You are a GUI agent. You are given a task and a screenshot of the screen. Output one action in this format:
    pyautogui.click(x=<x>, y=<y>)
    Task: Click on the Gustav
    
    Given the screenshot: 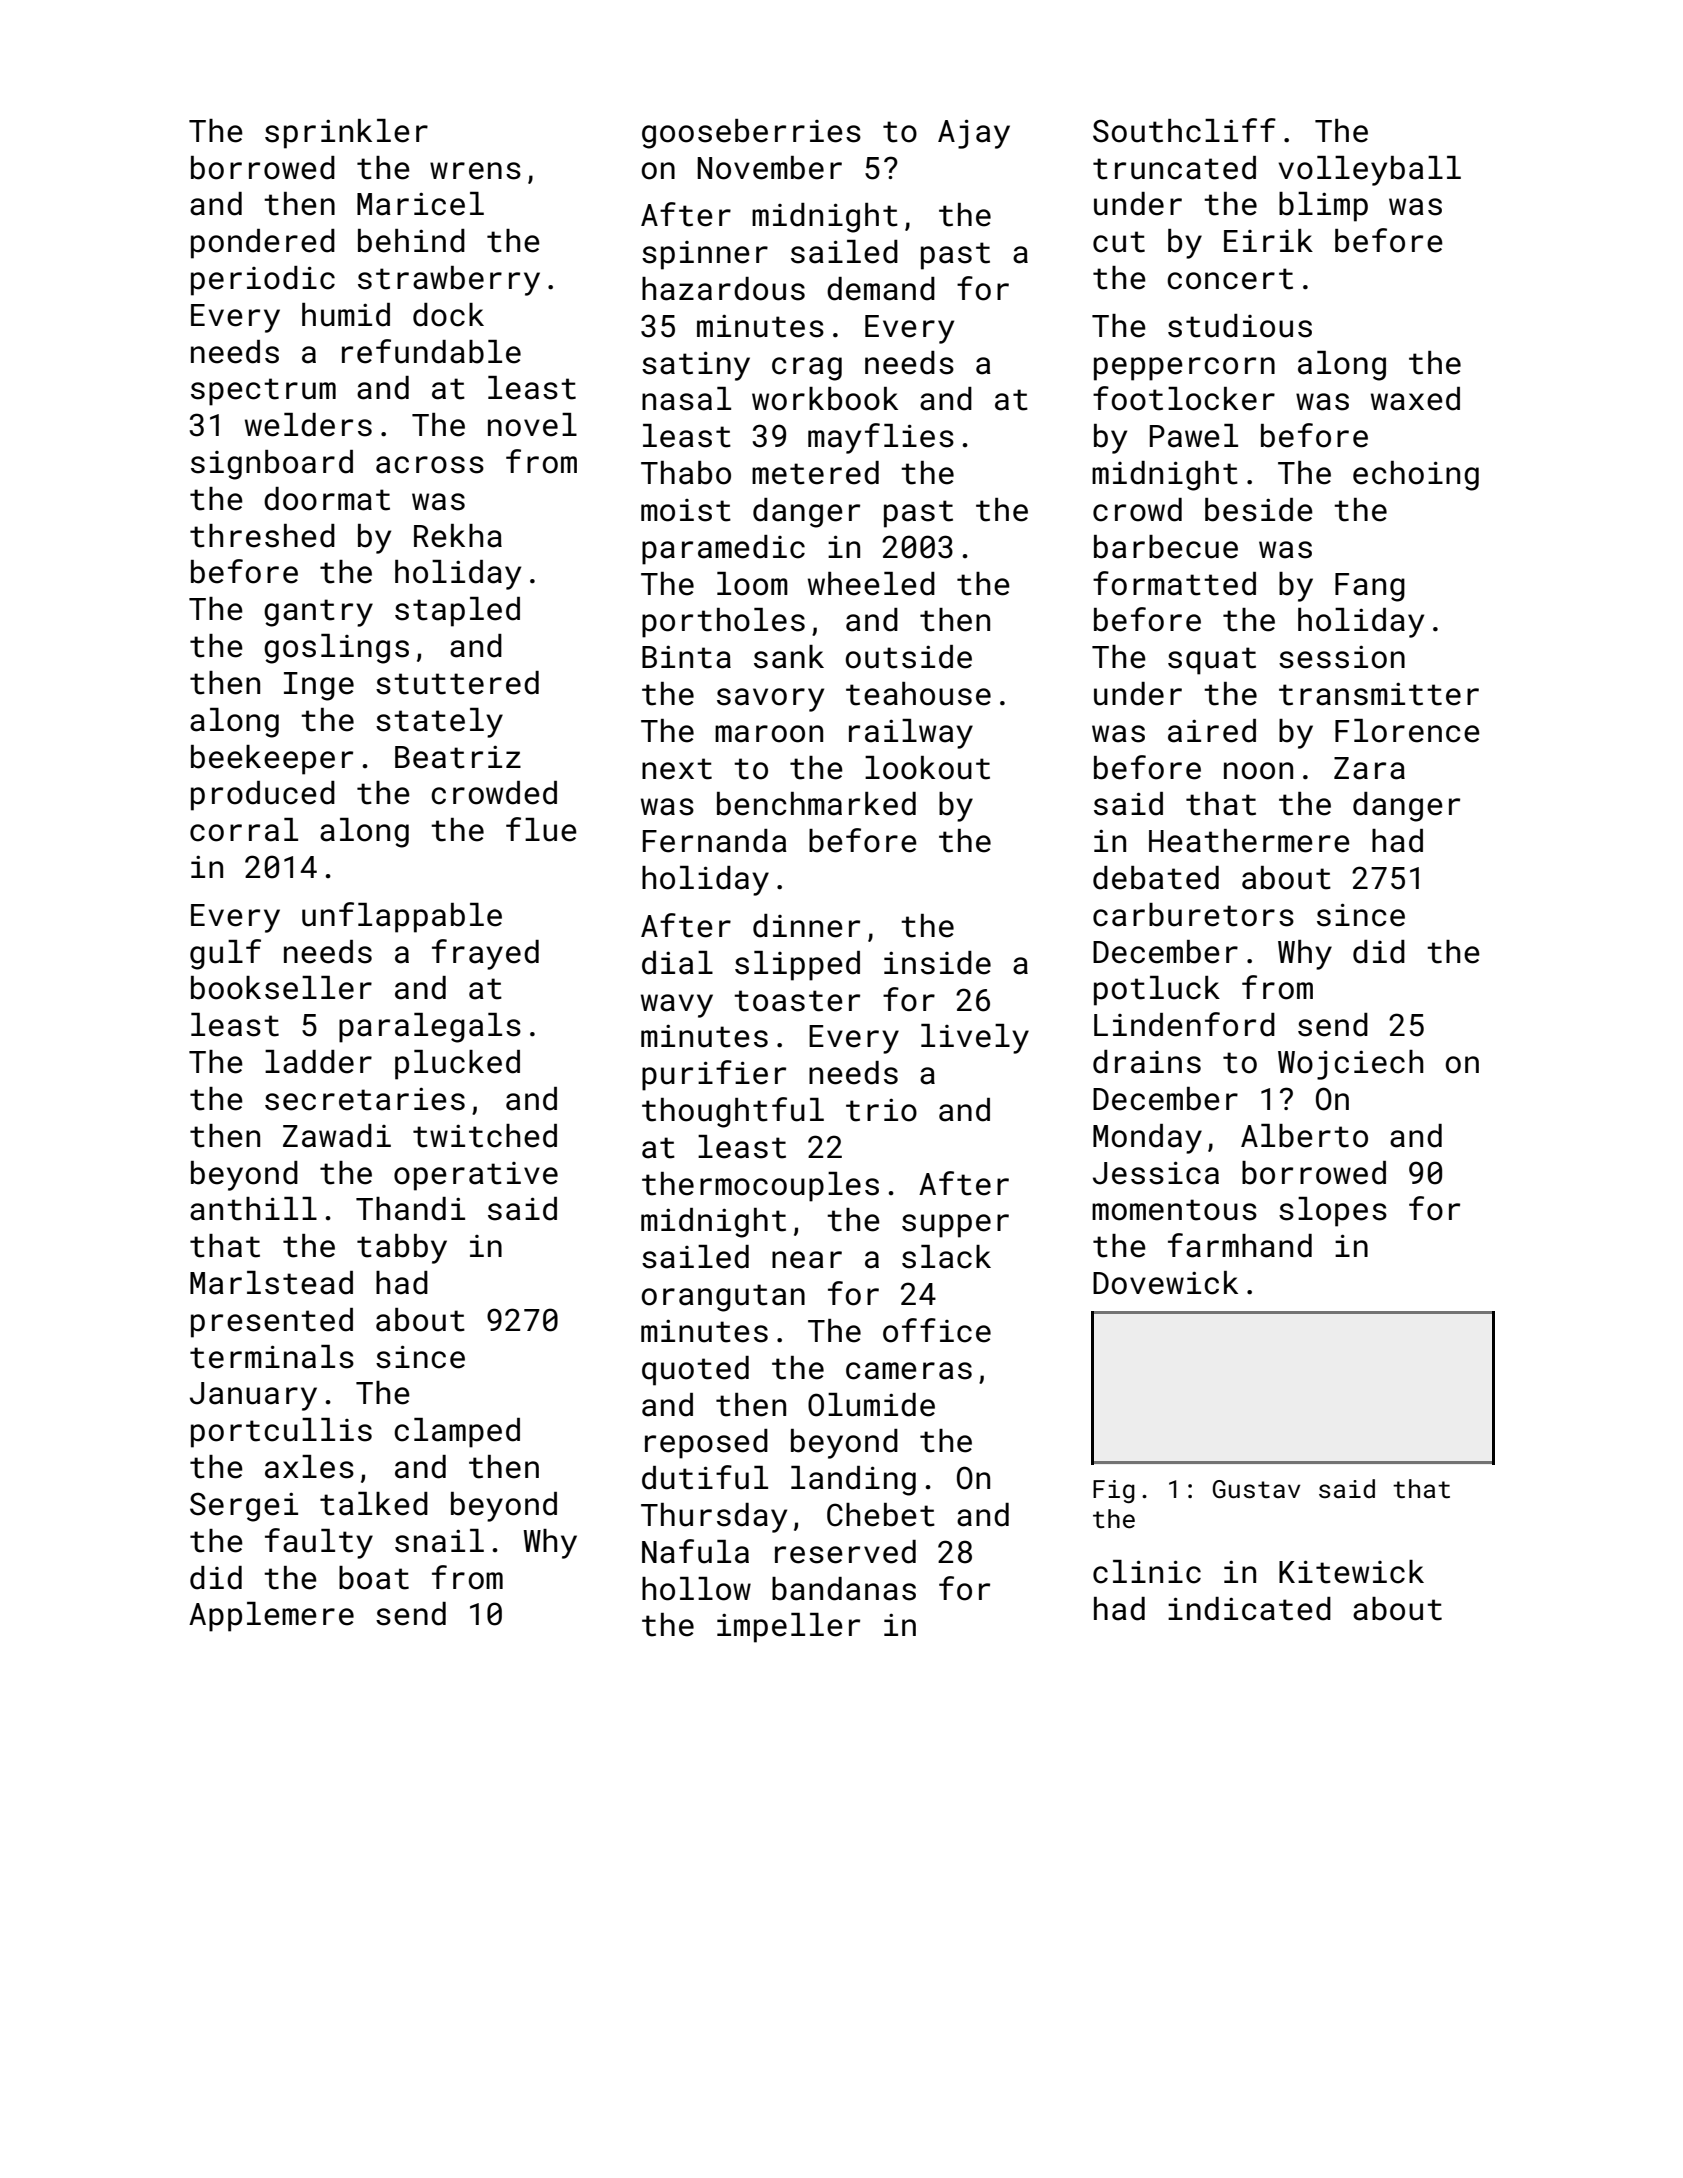 What is the action you would take?
    pyautogui.click(x=1256, y=1489)
